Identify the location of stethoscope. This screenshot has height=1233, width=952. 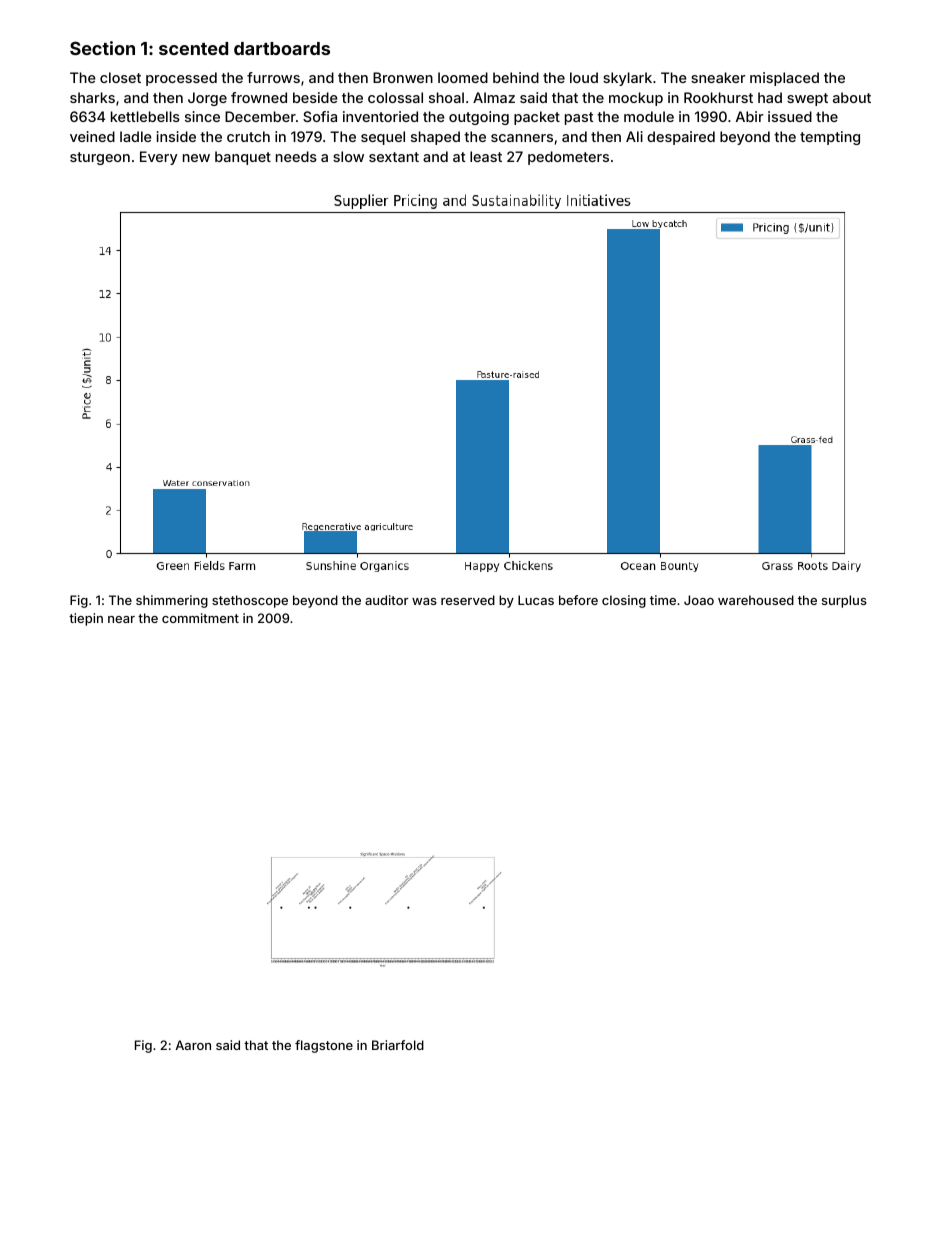
(250, 601).
